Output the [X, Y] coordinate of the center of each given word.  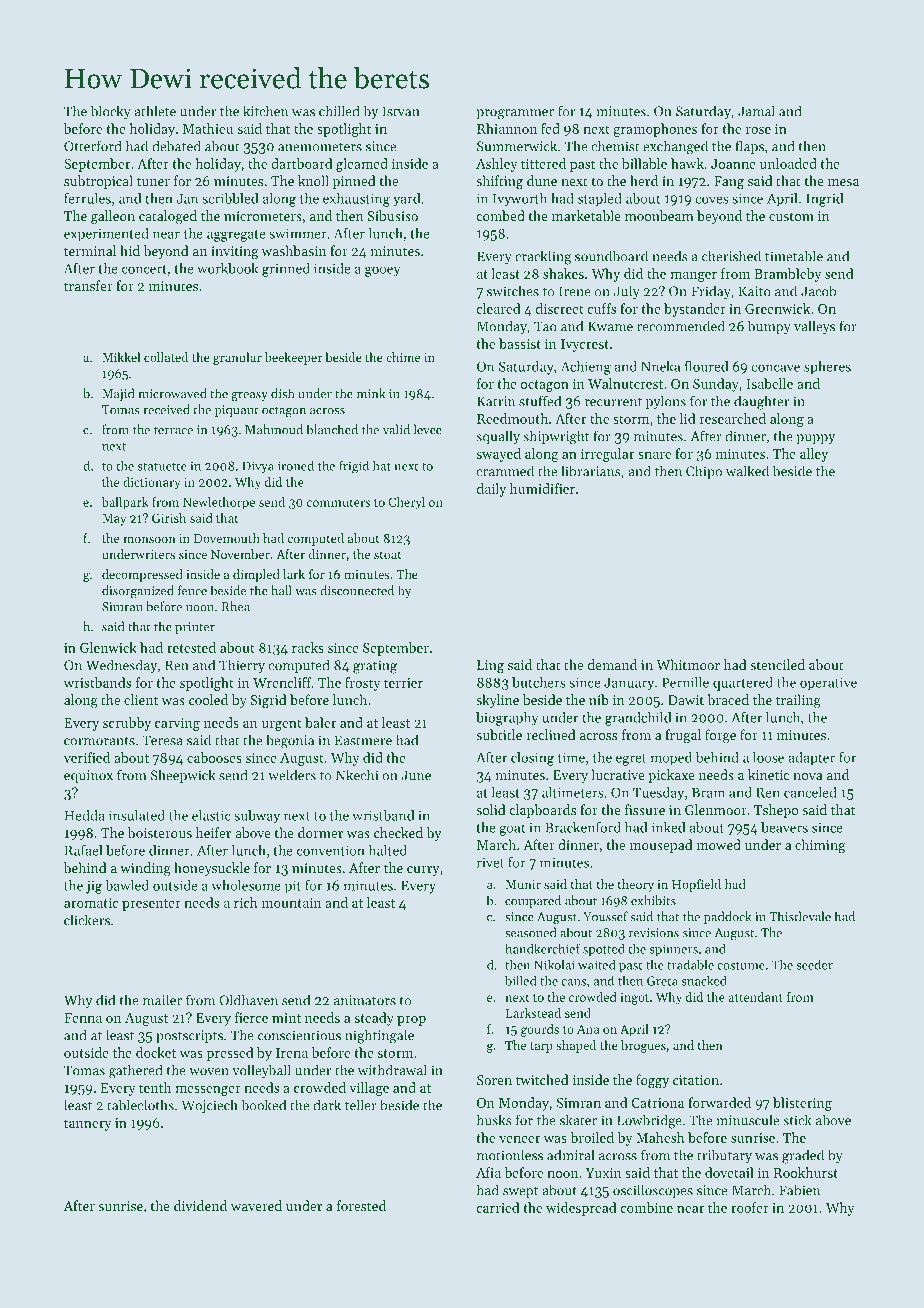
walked [747, 471]
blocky [111, 112]
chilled [339, 111]
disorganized [138, 591]
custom [791, 216]
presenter [151, 905]
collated [166, 357]
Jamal [756, 111]
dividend [200, 1205]
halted [388, 850]
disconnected [357, 590]
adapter [811, 759]
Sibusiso [393, 215]
